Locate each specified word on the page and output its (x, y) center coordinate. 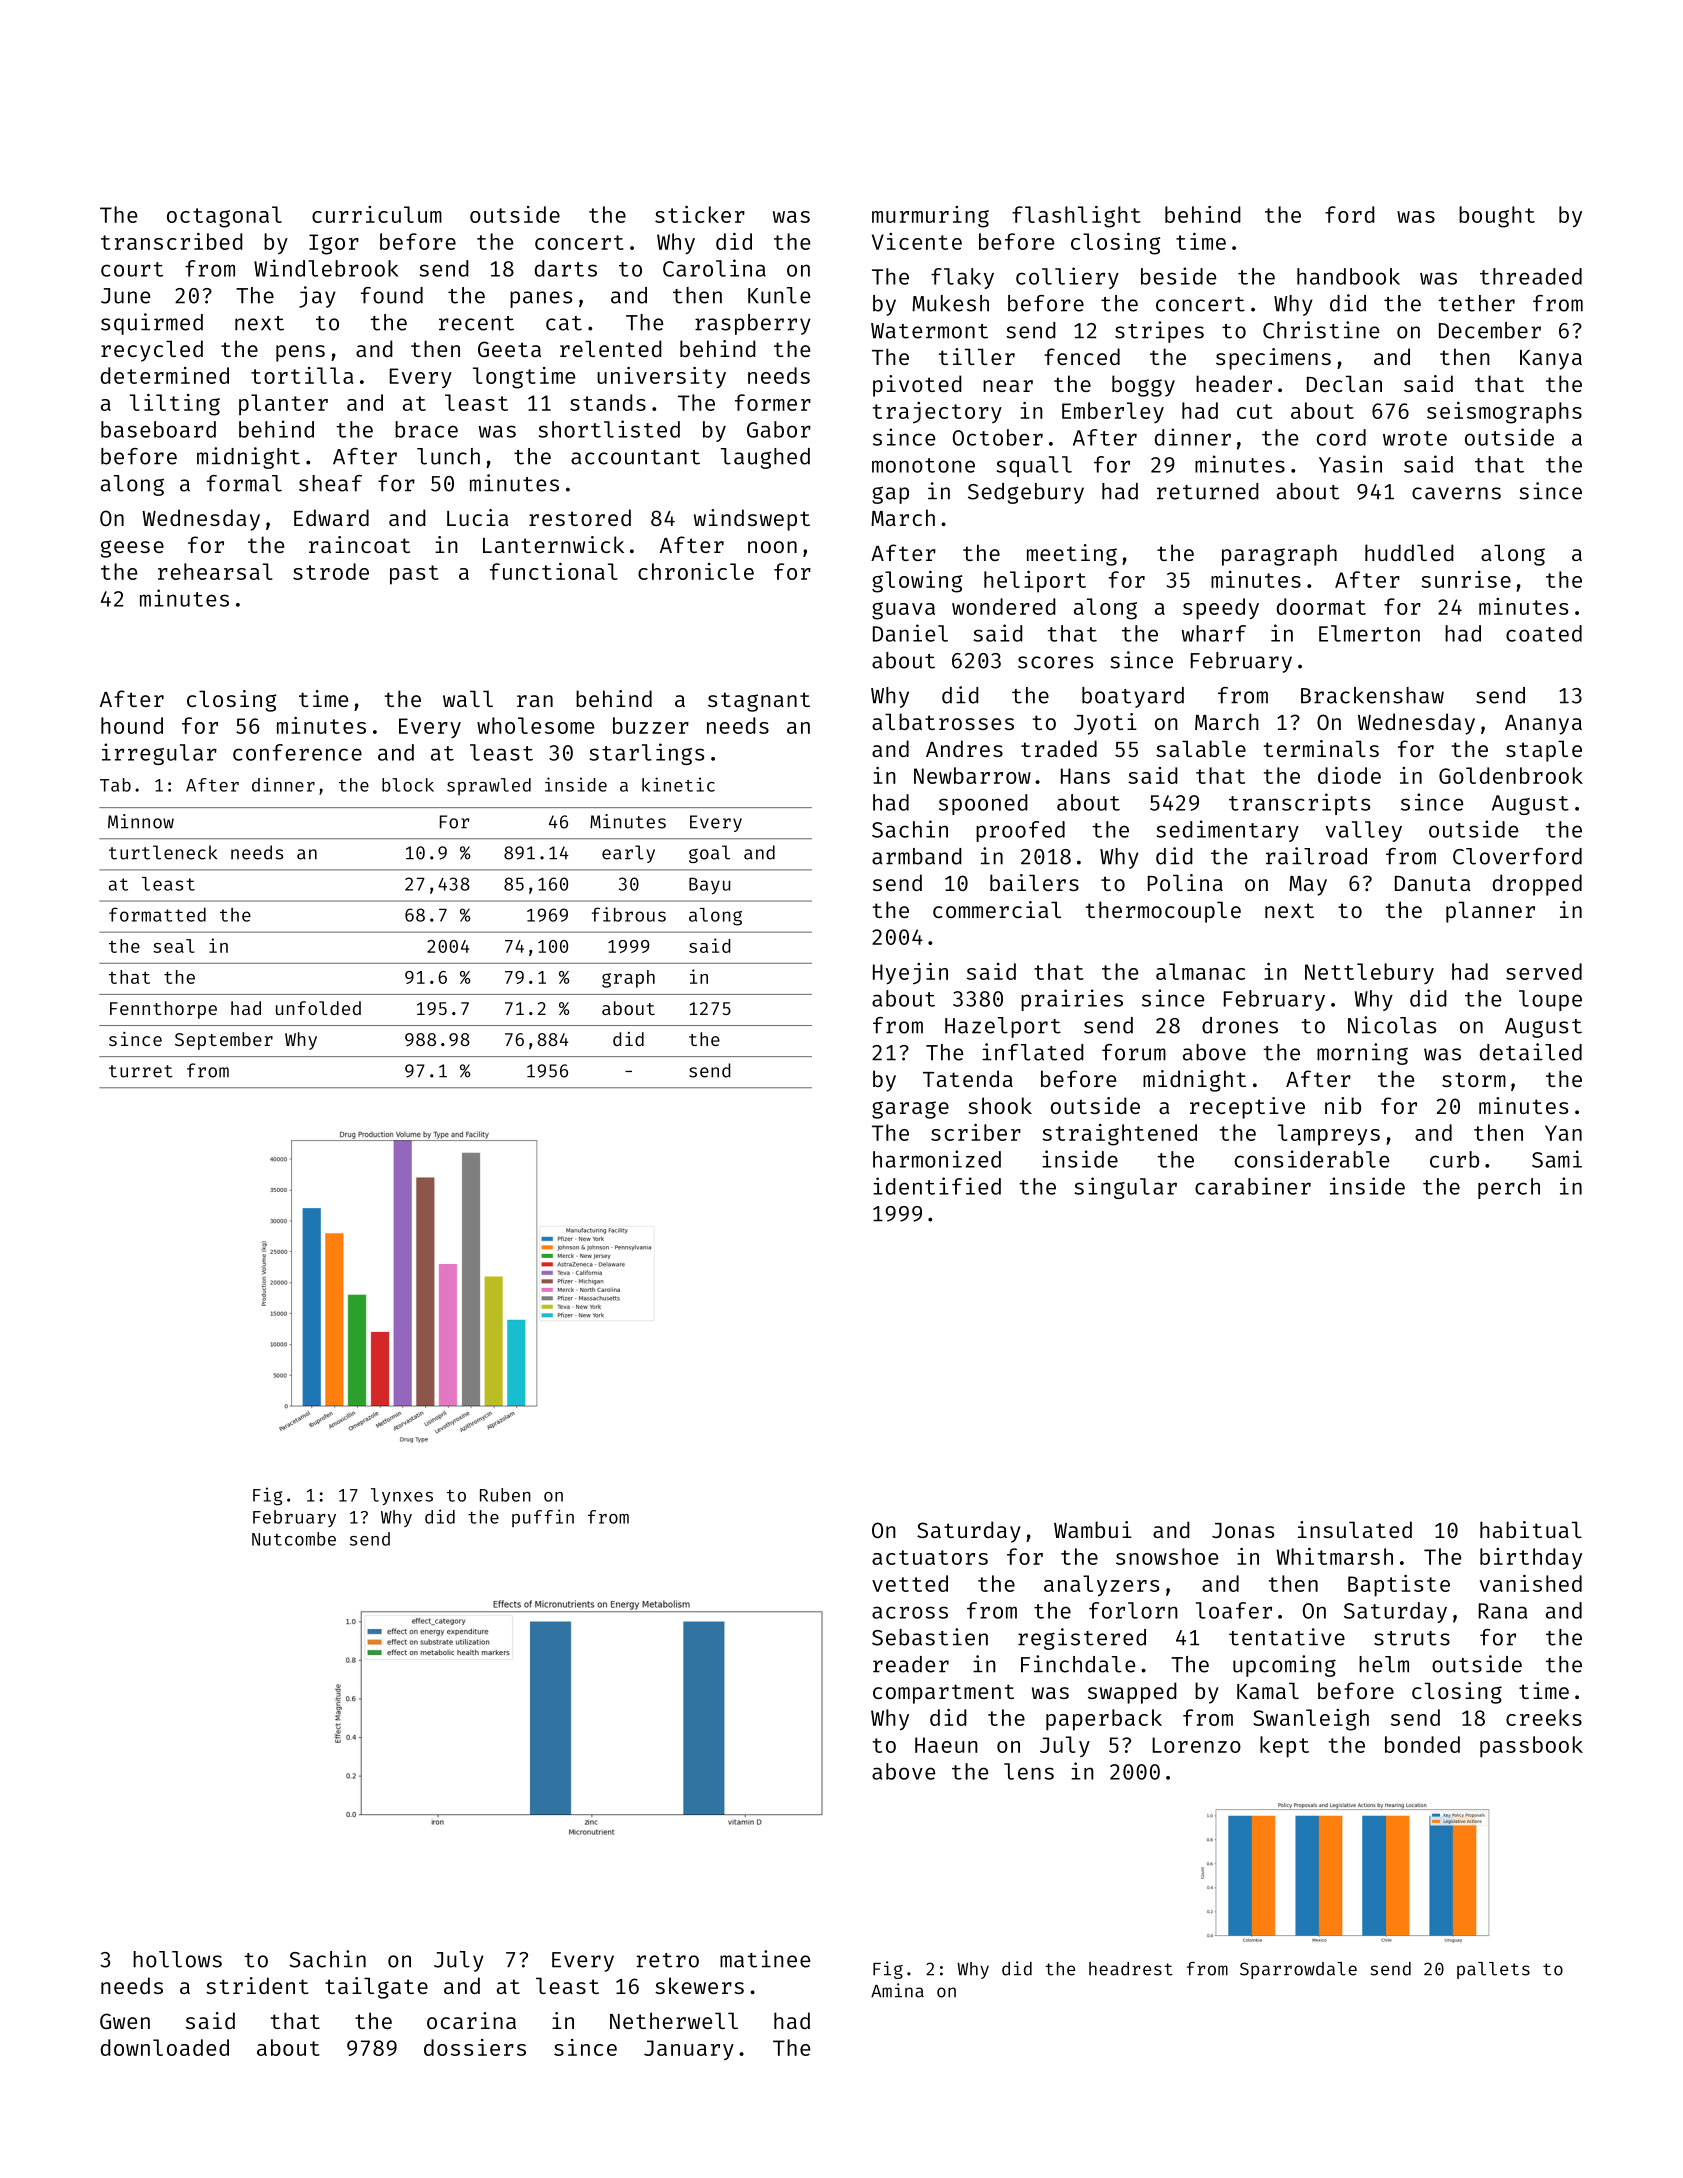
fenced (1082, 356)
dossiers (475, 2047)
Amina (897, 1990)
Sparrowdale (1298, 1970)
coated (1544, 633)
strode (331, 571)
